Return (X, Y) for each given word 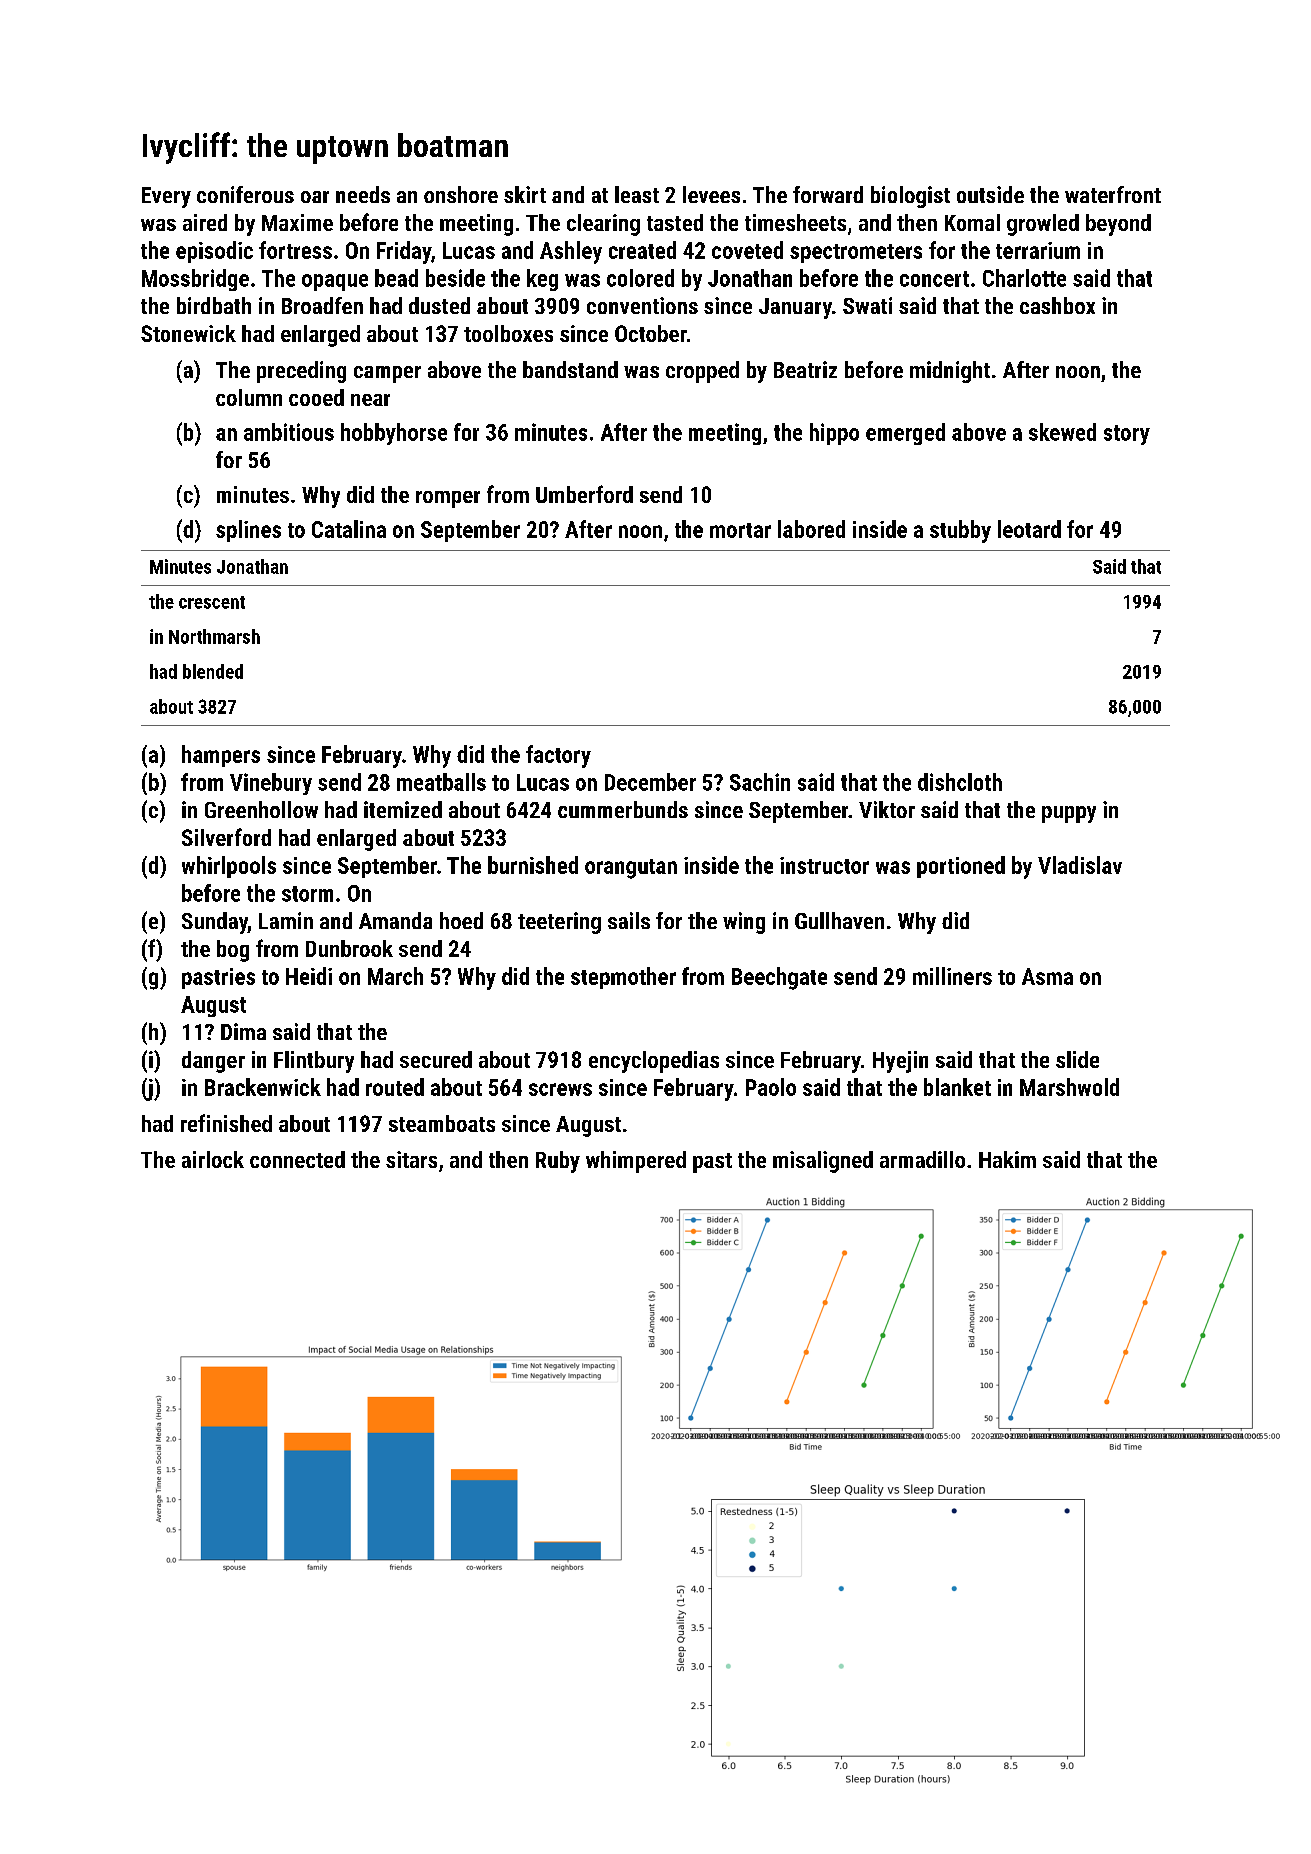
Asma (1047, 976)
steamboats (442, 1123)
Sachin (760, 782)
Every (166, 197)
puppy (1069, 814)
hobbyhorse (394, 434)
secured (436, 1059)
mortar (740, 530)
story (1127, 435)
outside (990, 194)
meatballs (441, 782)
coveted (747, 250)
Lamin (286, 920)
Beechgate (779, 978)
